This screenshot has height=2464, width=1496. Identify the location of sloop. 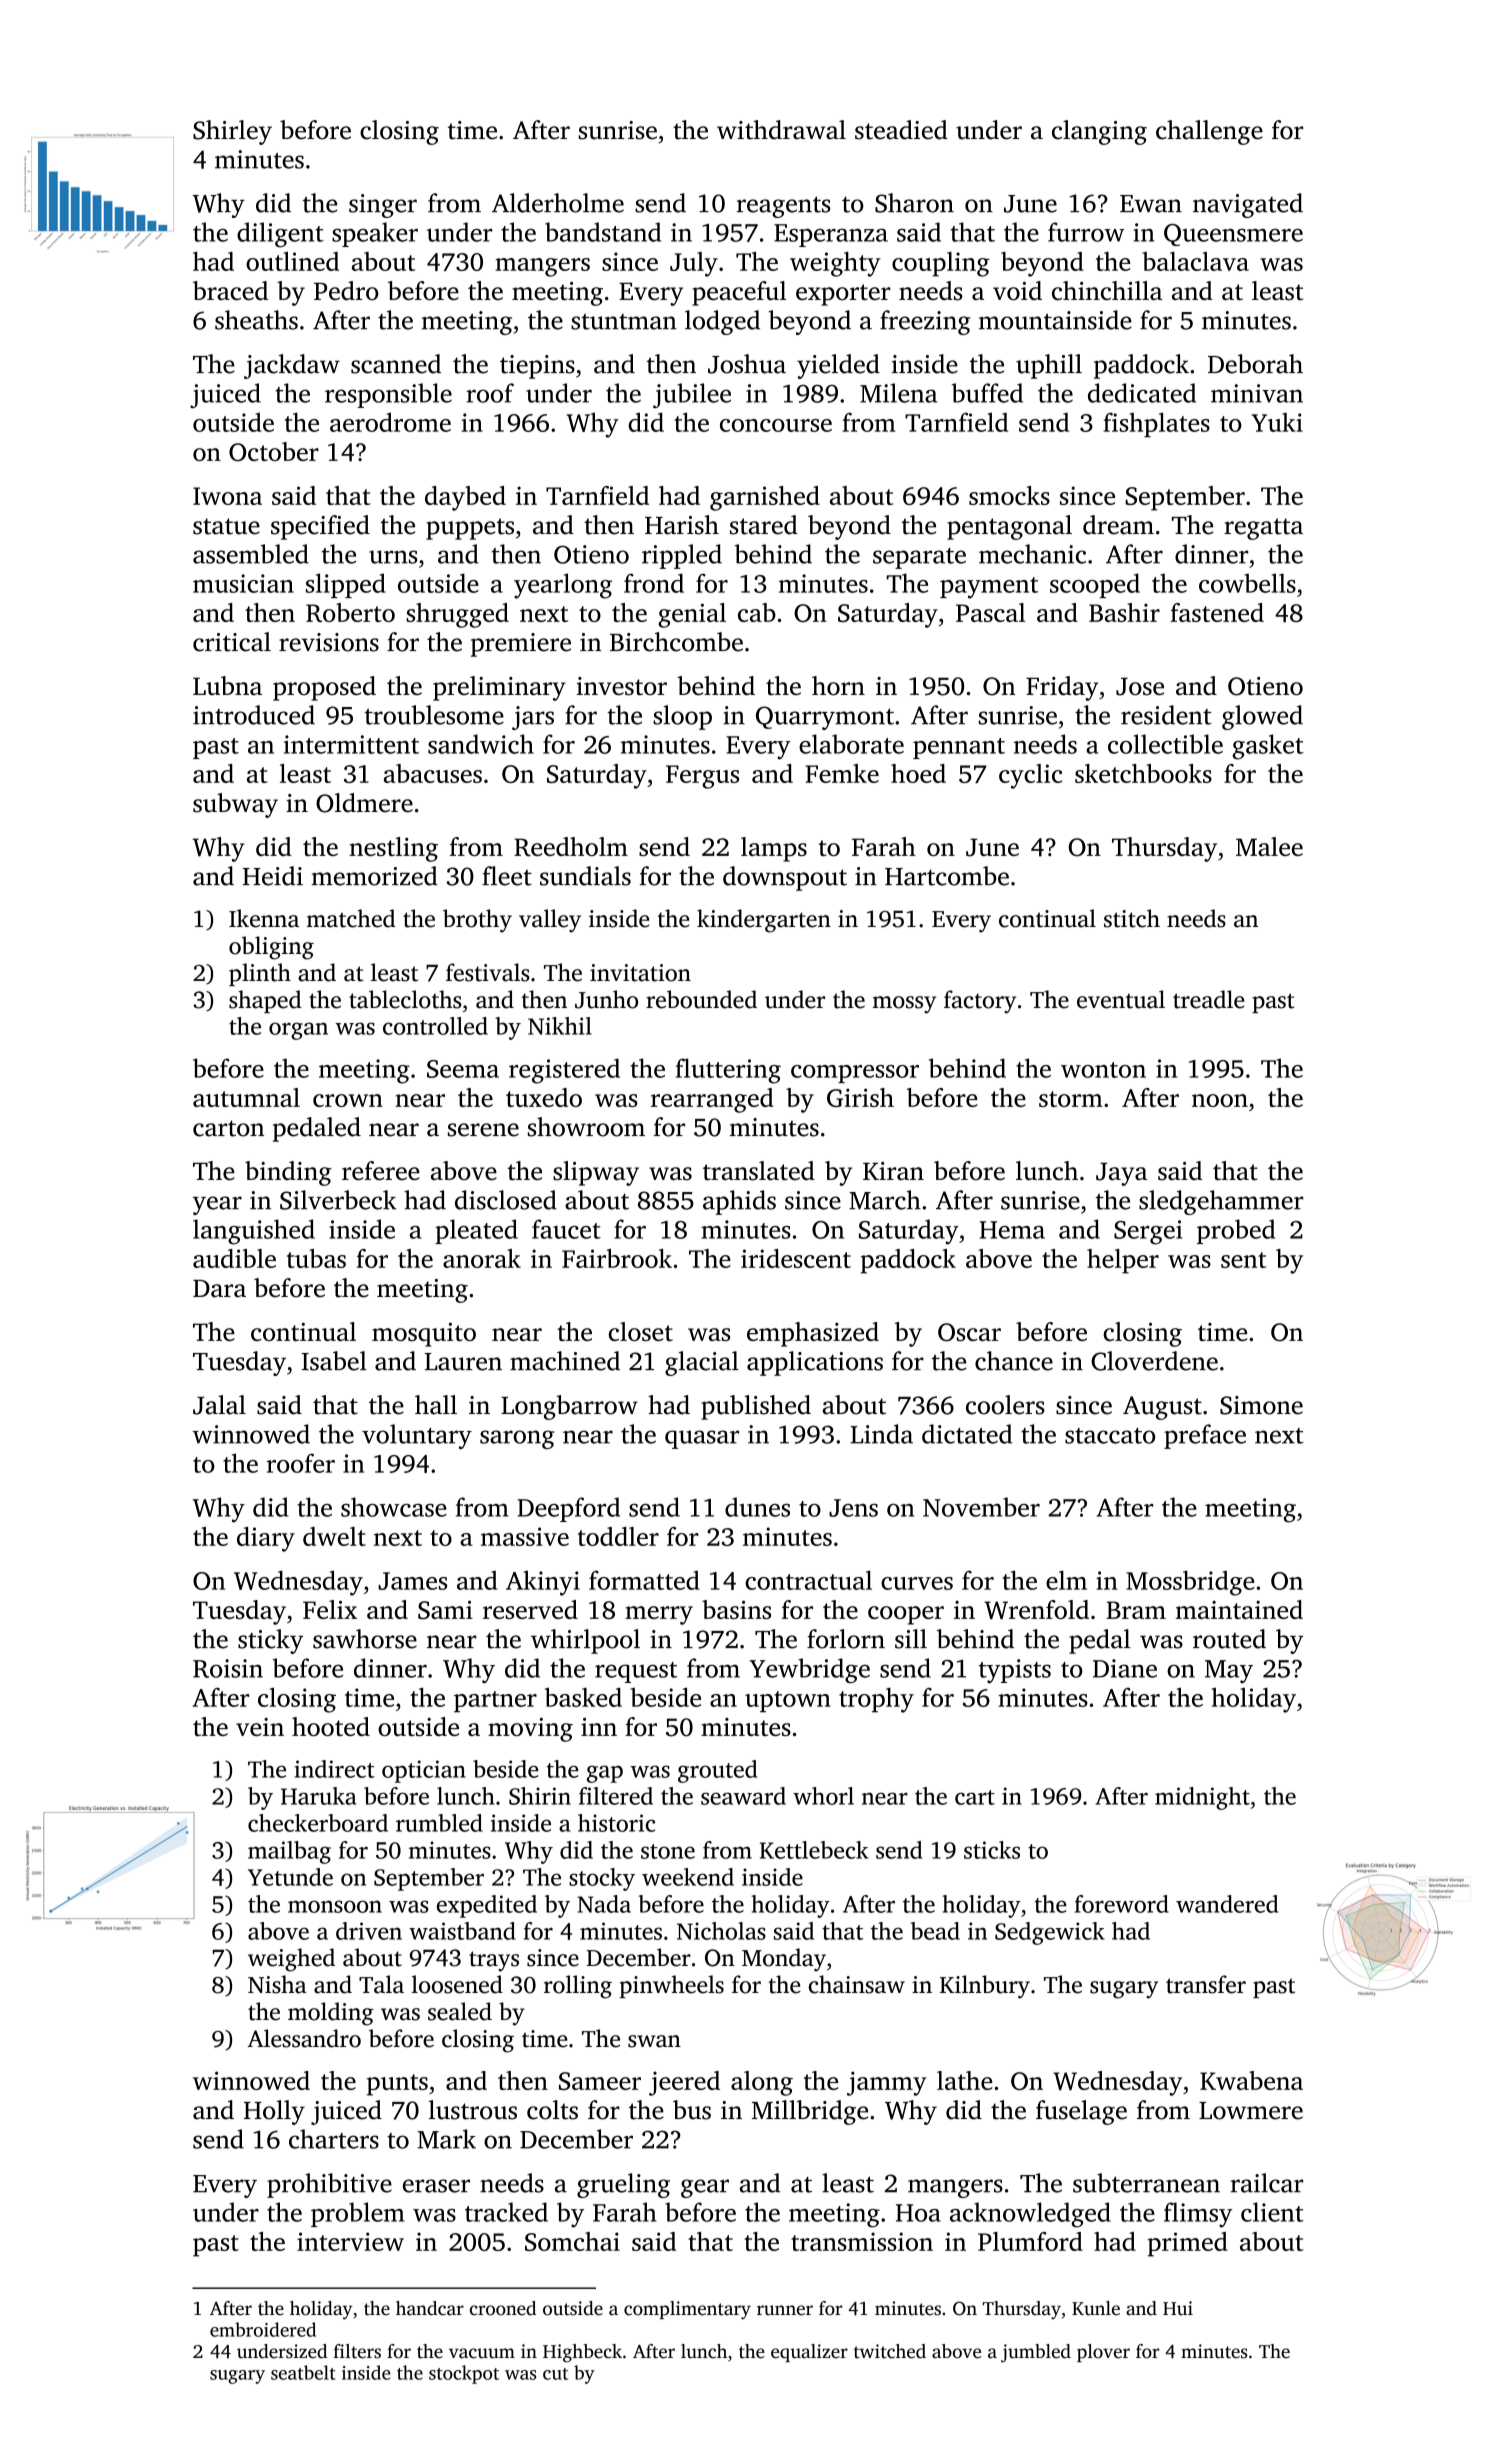
(682, 717).
